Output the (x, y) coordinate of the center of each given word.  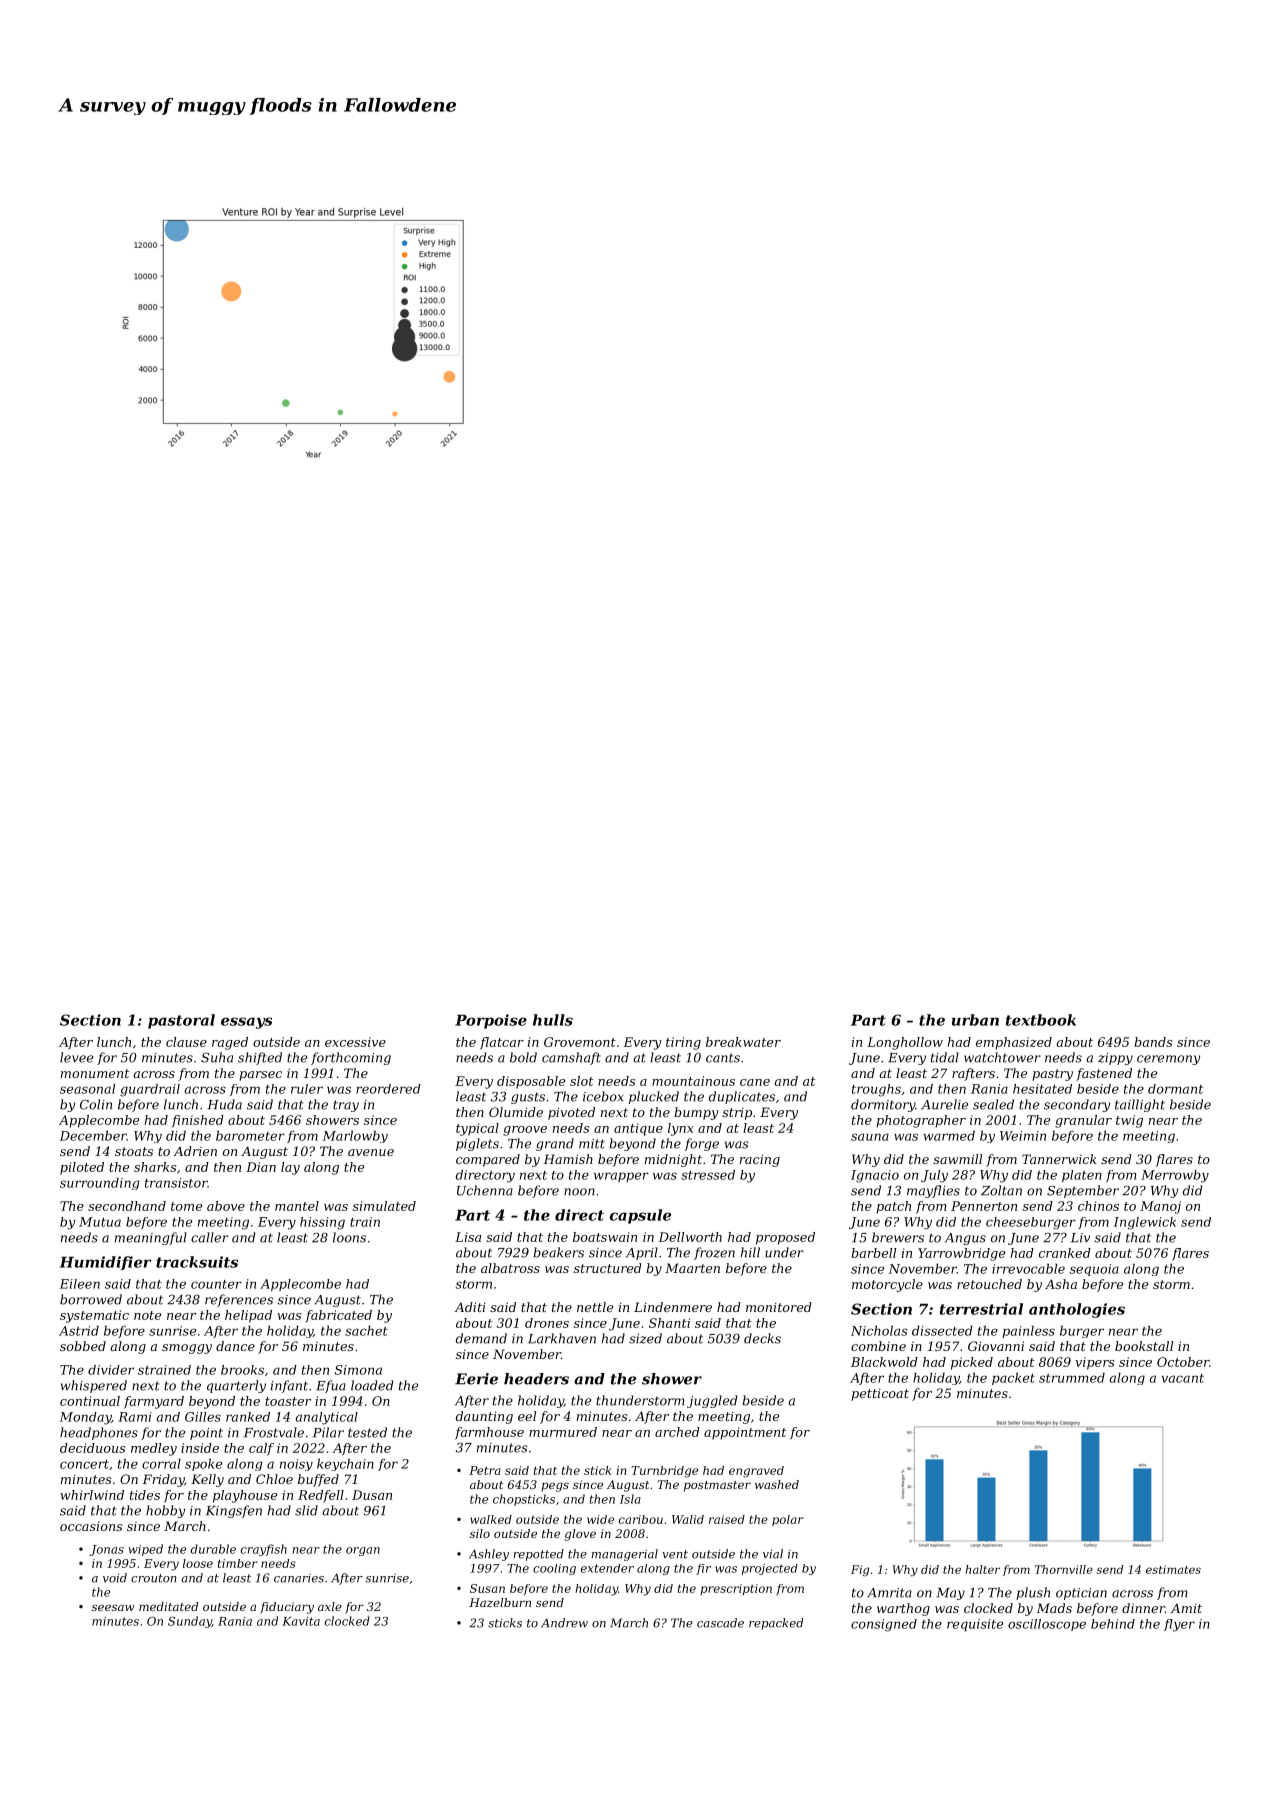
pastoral (181, 1021)
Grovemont (580, 1042)
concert (84, 1464)
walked (491, 1519)
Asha (1061, 1284)
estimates (1173, 1569)
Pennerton (984, 1206)
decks (762, 1338)
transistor (176, 1183)
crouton (154, 1578)
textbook (1041, 1020)
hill (750, 1252)
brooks (242, 1370)
